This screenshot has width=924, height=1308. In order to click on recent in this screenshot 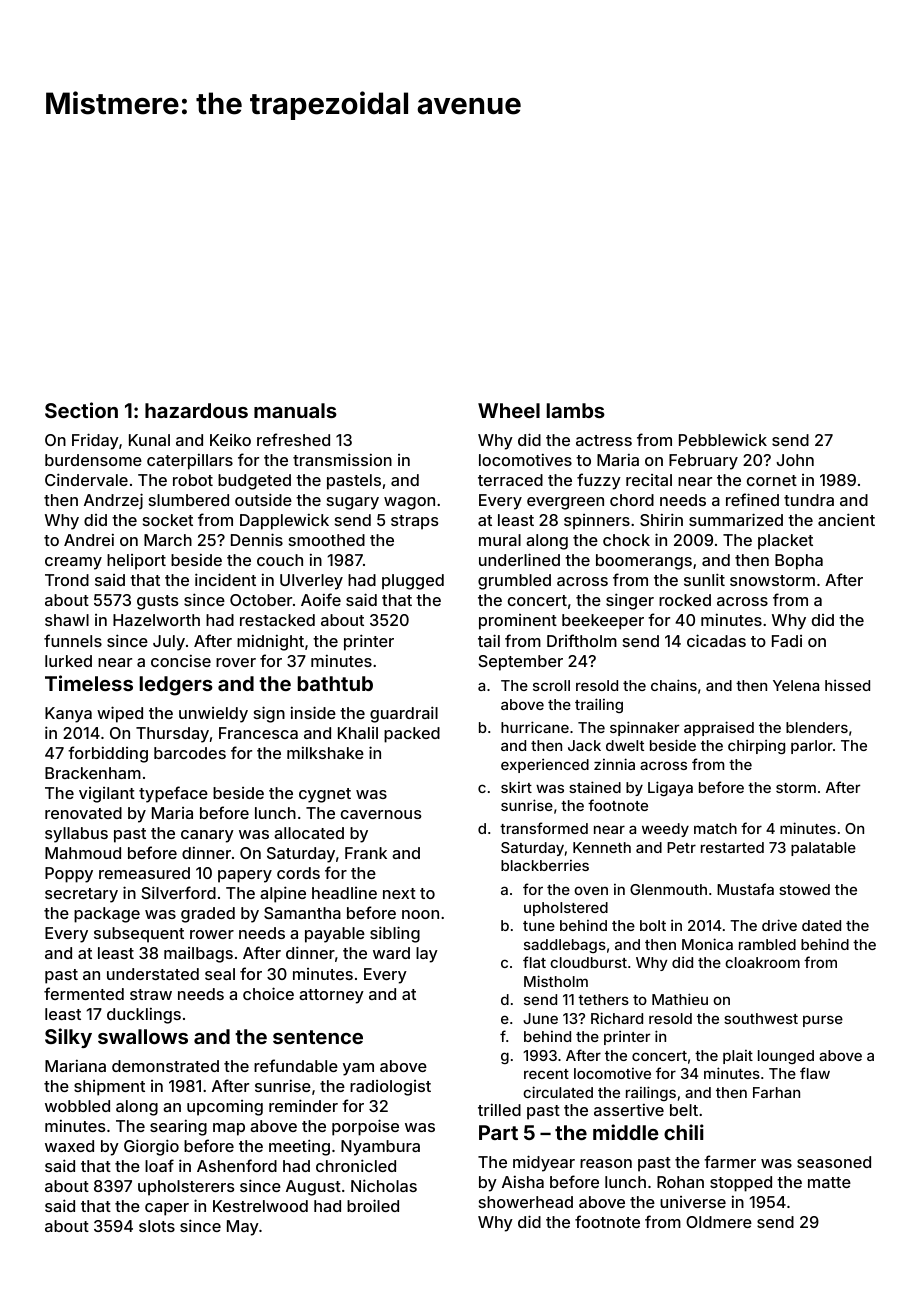, I will do `click(546, 1074)`.
